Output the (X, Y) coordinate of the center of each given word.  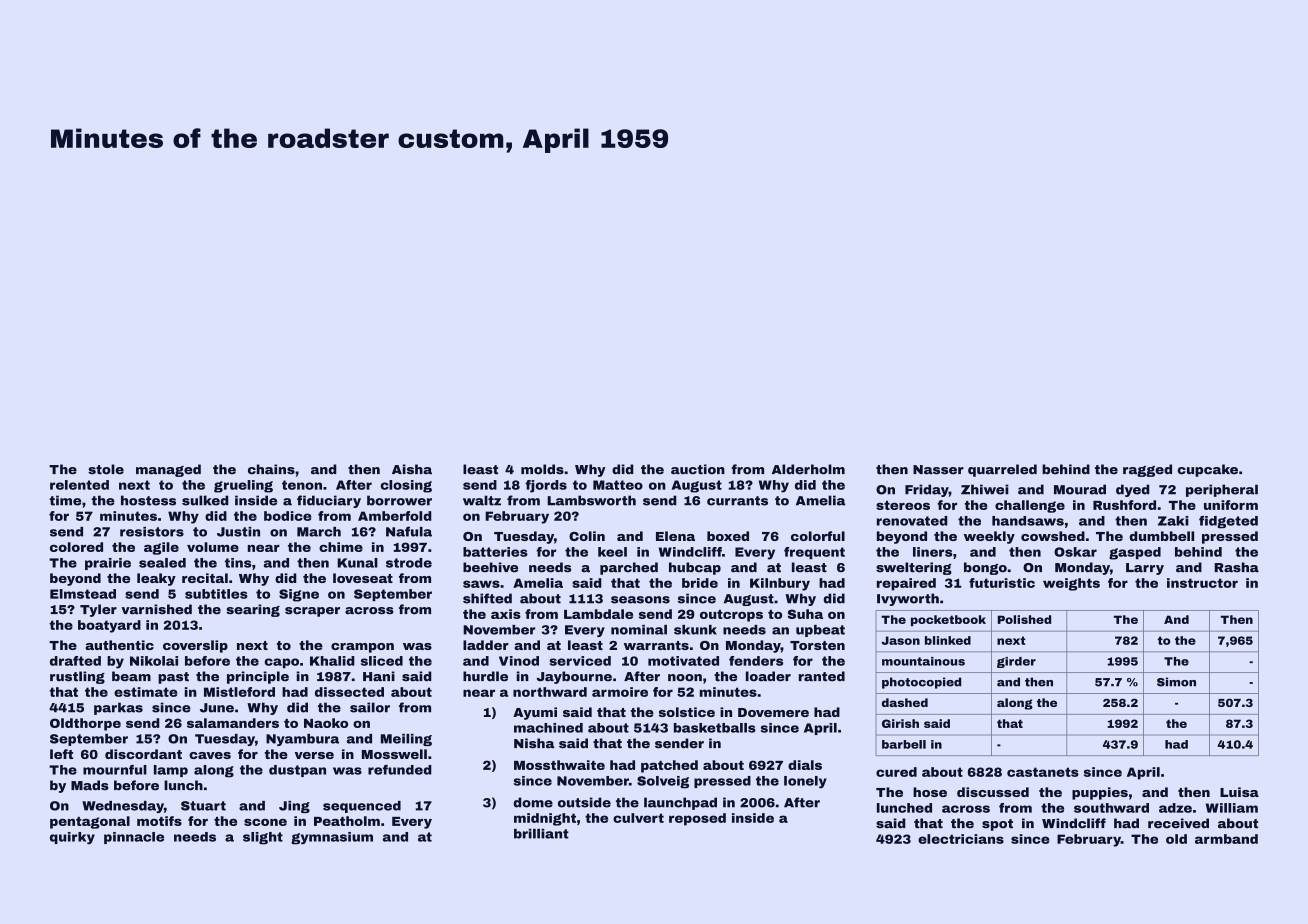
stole (106, 469)
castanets (1043, 772)
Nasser (938, 470)
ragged (1147, 470)
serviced (580, 661)
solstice (687, 712)
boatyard (109, 626)
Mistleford (239, 692)
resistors (152, 532)
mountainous (923, 661)
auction (698, 469)
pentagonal (90, 822)
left (61, 754)
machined (548, 728)
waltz (482, 500)
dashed (905, 702)
